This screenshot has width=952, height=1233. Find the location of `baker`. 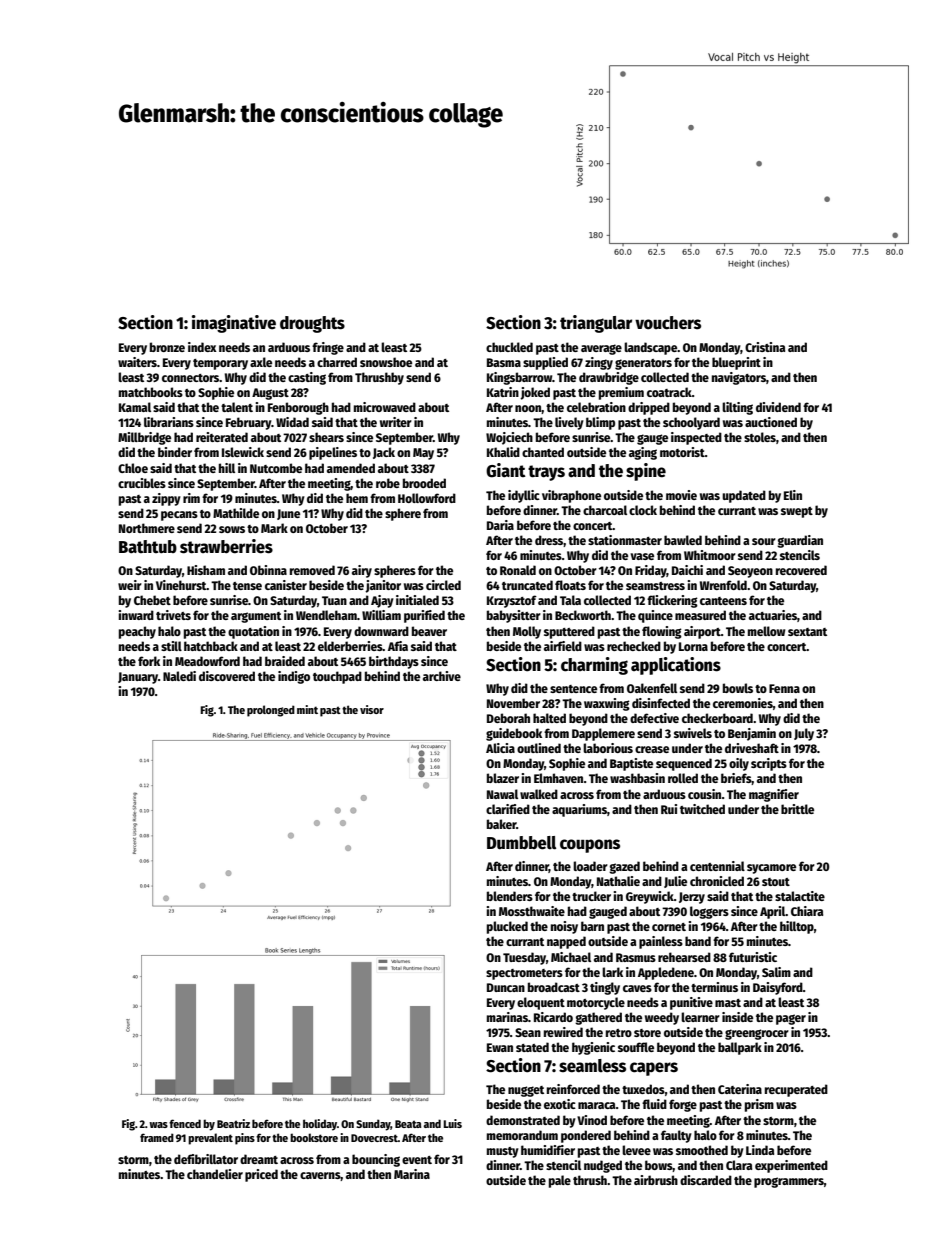

baker is located at coordinates (501, 824).
